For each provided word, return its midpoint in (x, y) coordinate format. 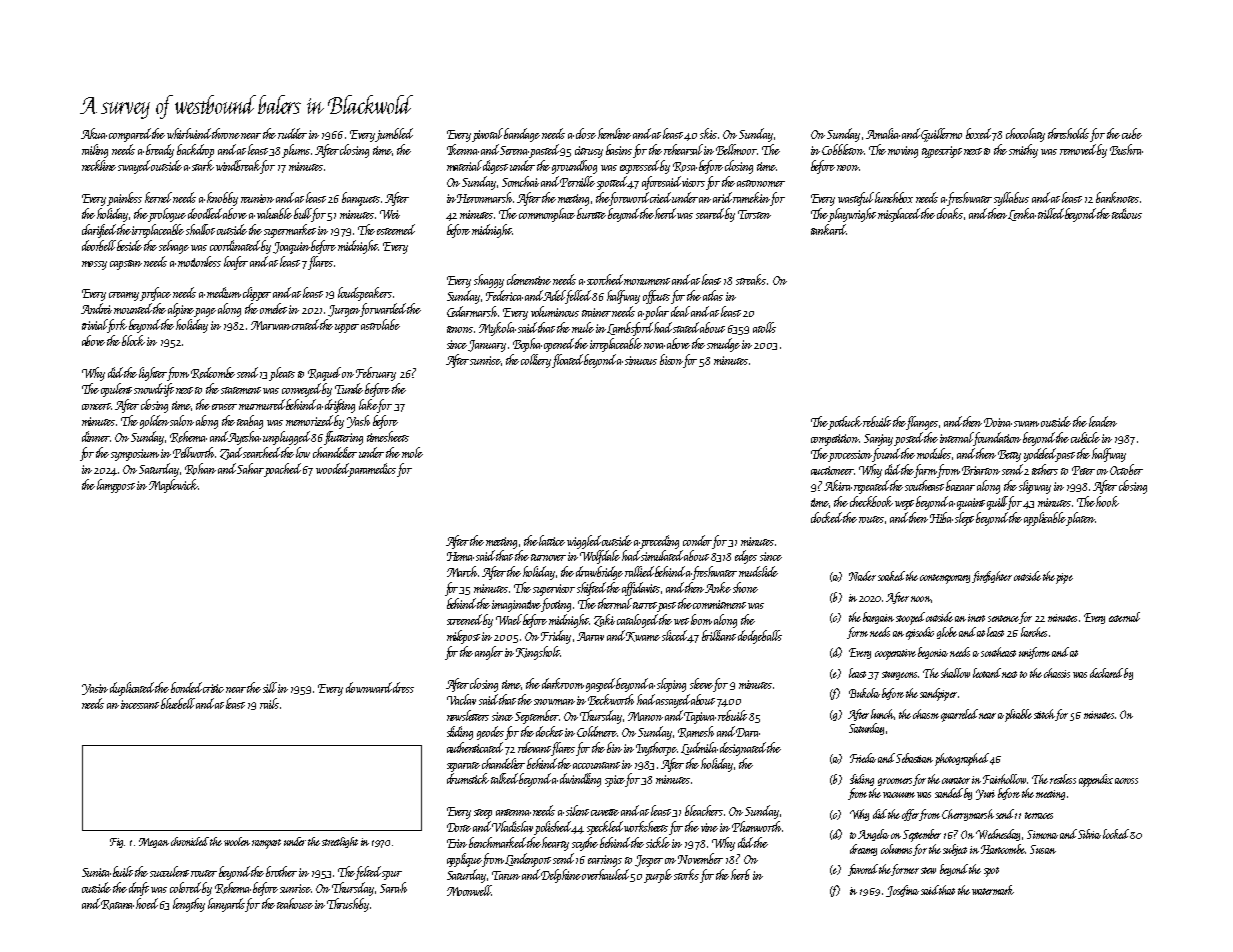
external (1124, 617)
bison (671, 359)
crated (305, 324)
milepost (463, 637)
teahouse (295, 903)
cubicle (1085, 437)
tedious (1127, 213)
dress (403, 687)
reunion (257, 198)
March (462, 571)
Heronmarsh (484, 197)
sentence (1003, 618)
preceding (660, 542)
